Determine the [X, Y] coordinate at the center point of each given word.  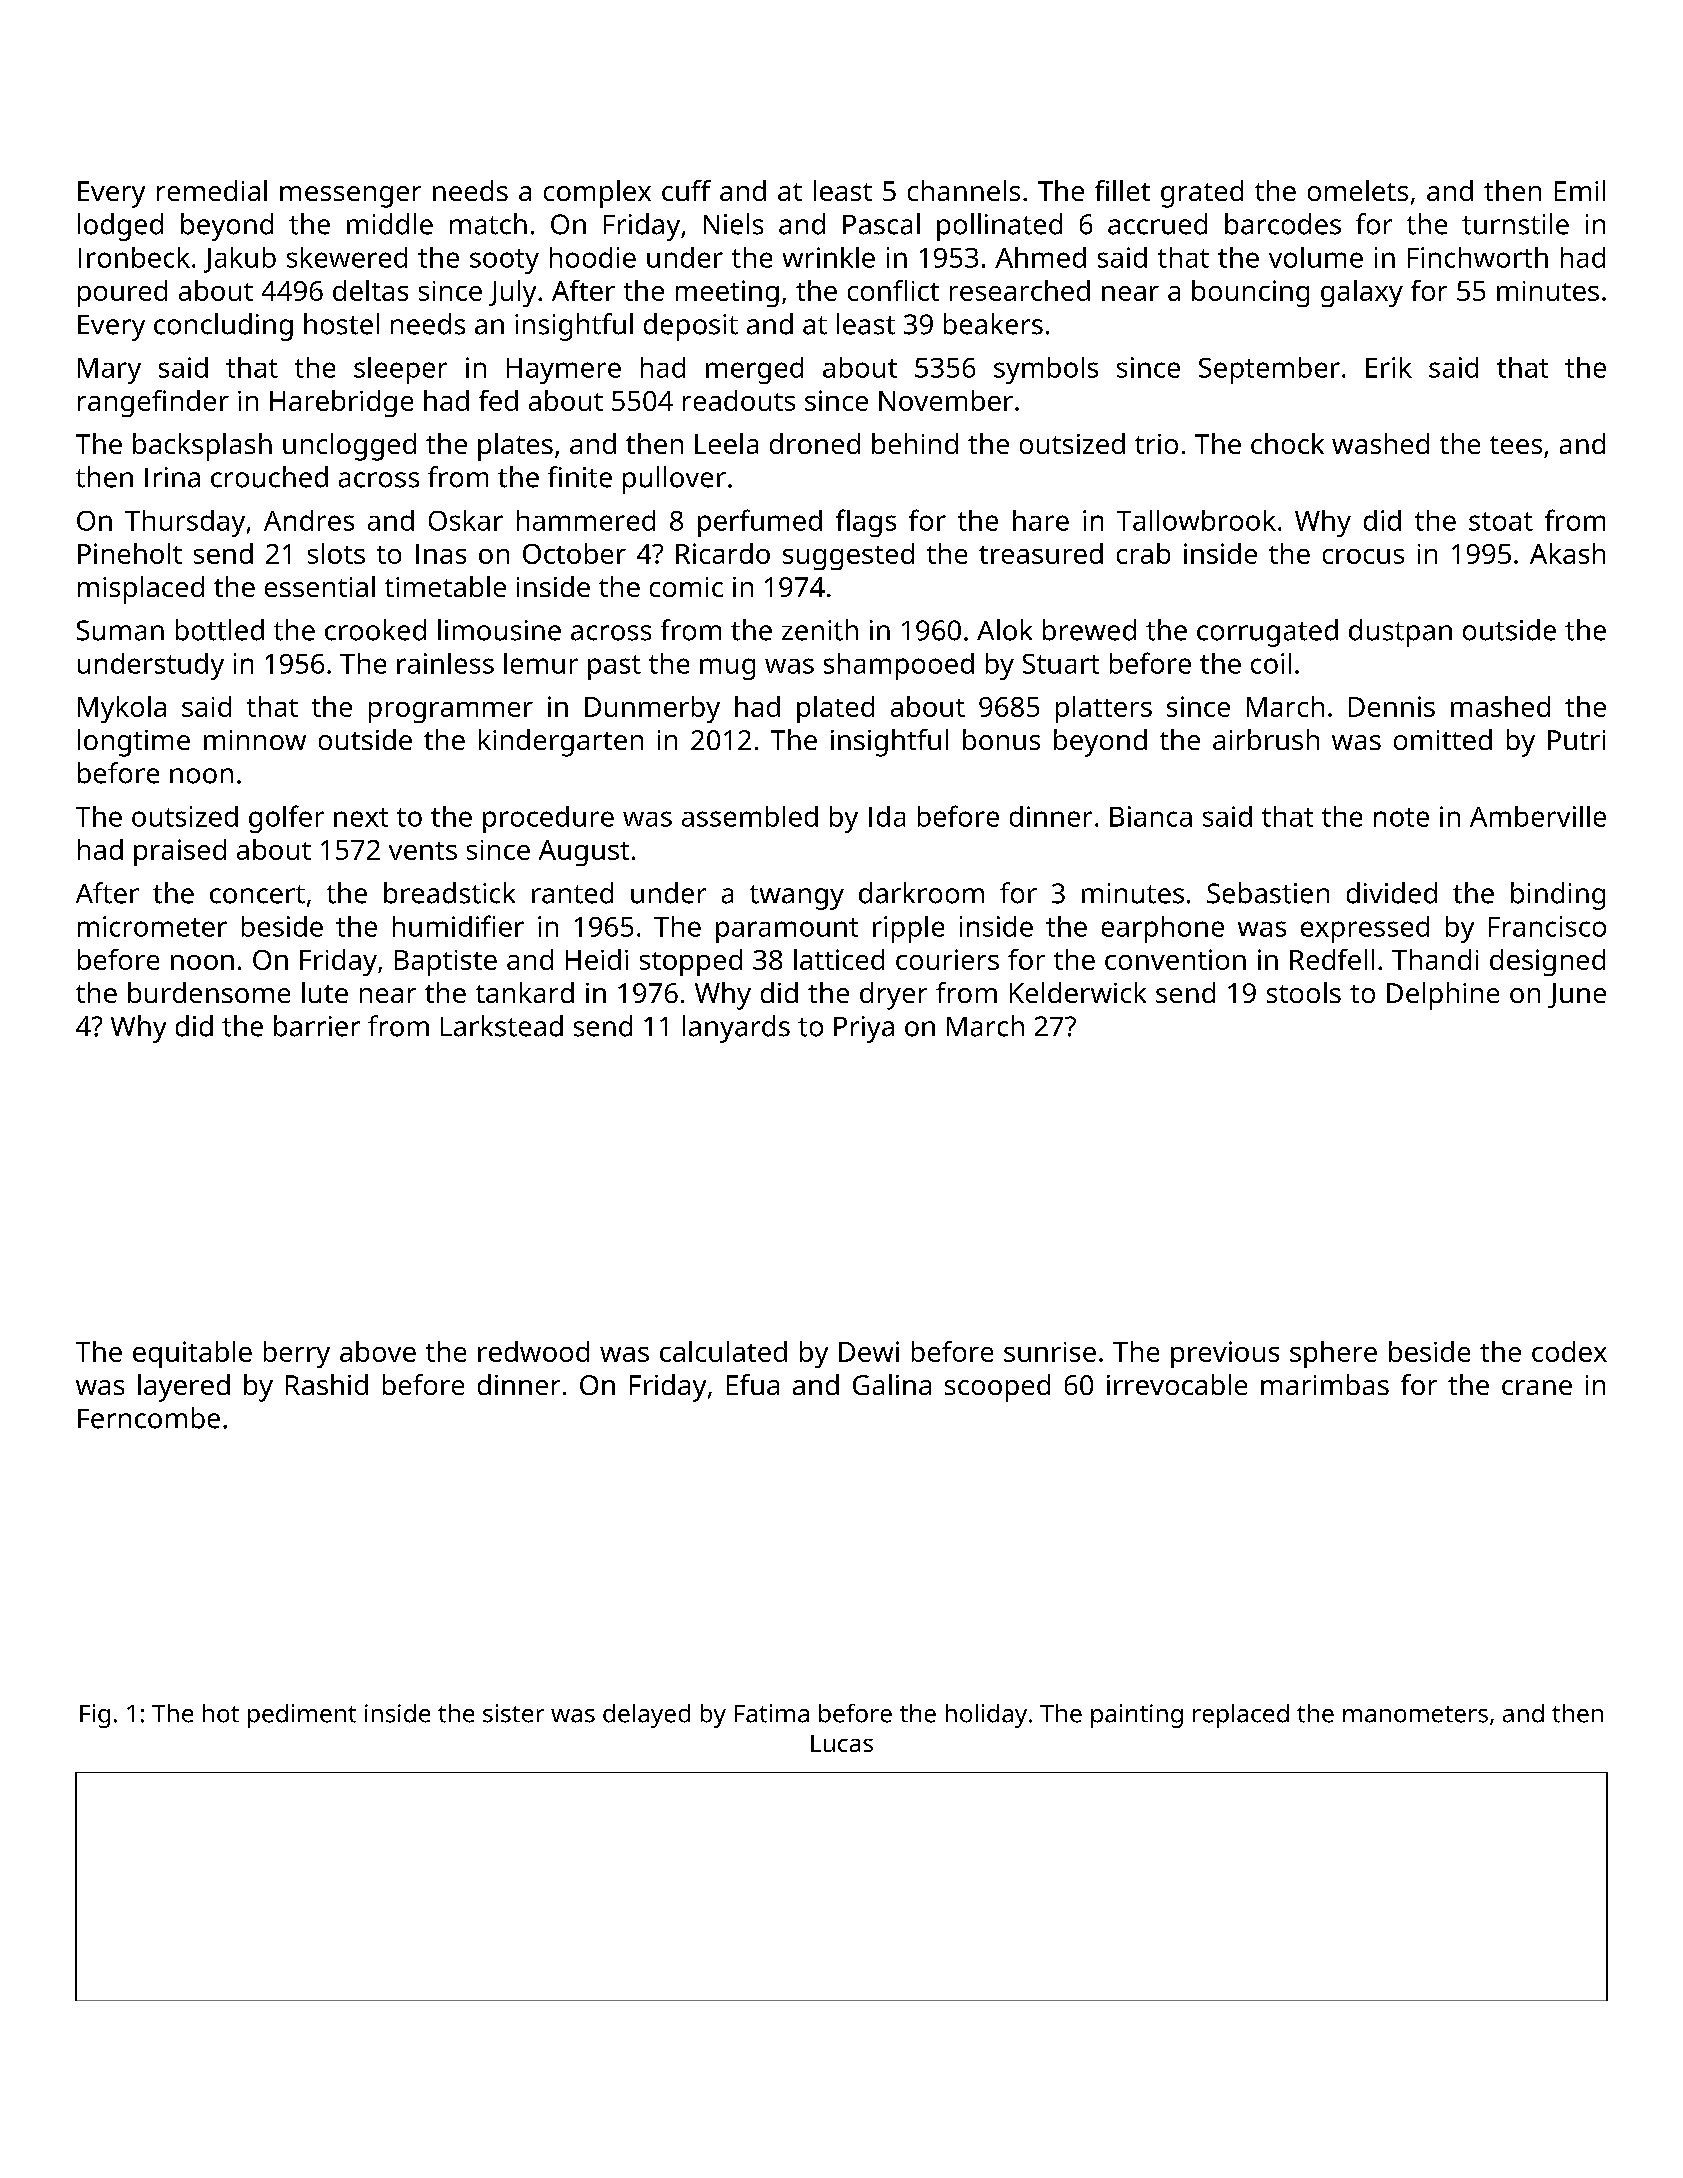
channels [964, 190]
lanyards [736, 1029]
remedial [212, 190]
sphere [1333, 1354]
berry [297, 1354]
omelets [1358, 190]
